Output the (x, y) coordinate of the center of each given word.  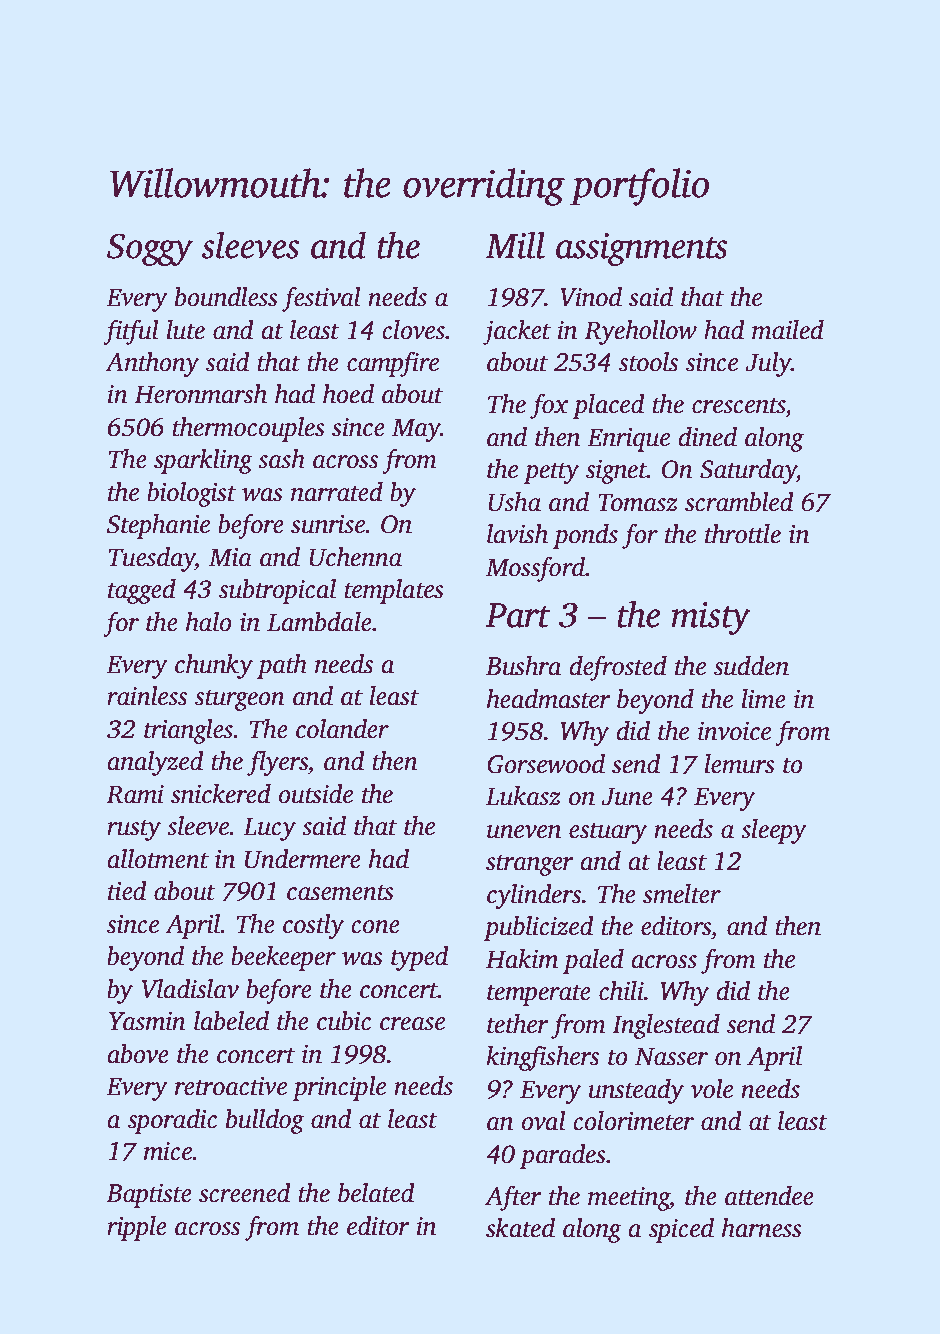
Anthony (152, 364)
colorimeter (633, 1121)
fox (549, 406)
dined (707, 437)
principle (339, 1088)
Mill (515, 245)
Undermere (303, 859)
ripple (137, 1228)
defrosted (618, 668)
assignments (642, 249)
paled (593, 961)
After (513, 1198)
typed (420, 958)
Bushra (523, 666)
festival (321, 299)
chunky (214, 666)
